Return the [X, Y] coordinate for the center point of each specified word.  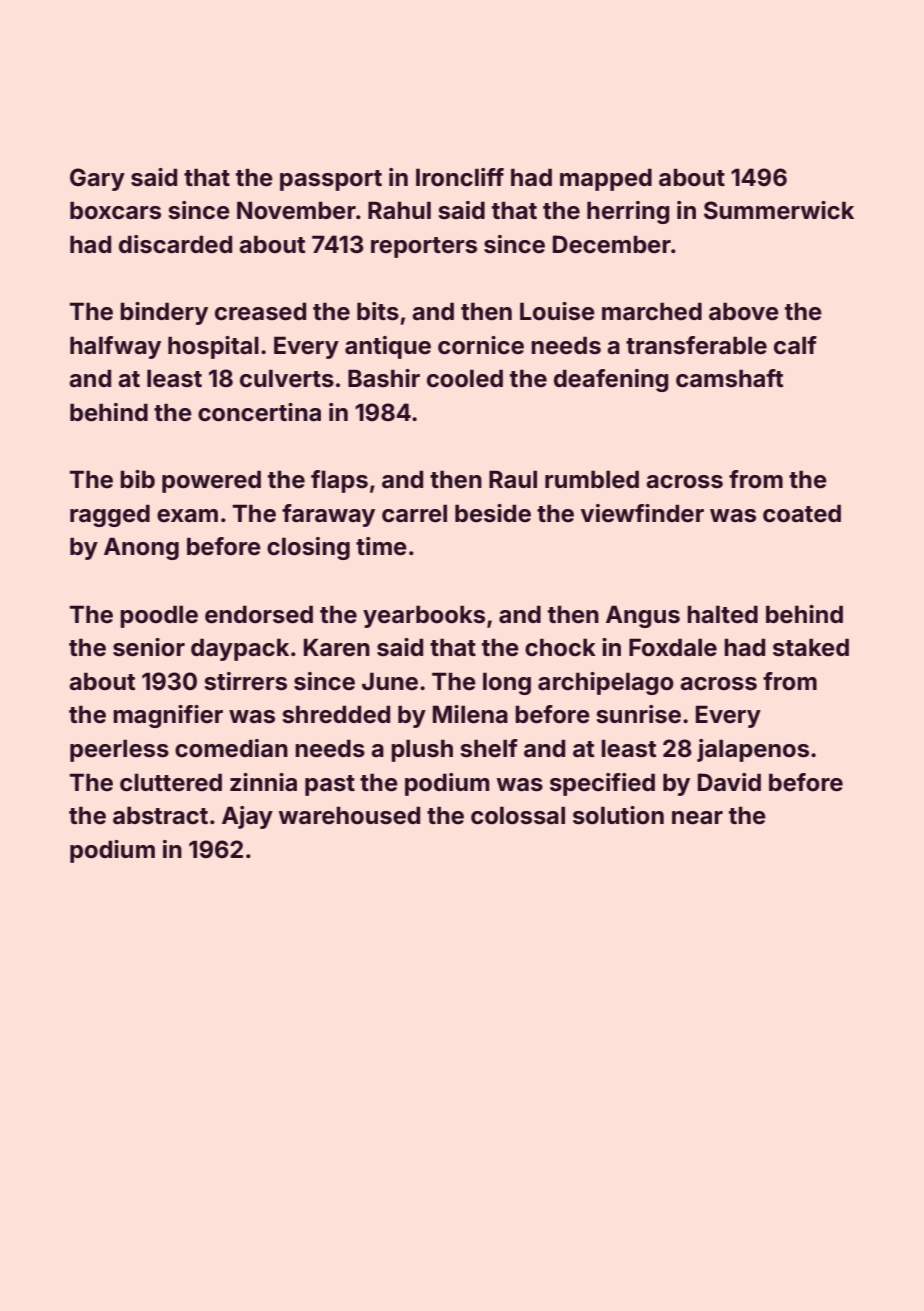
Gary [97, 179]
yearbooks [424, 616]
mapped [606, 179]
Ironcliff [460, 177]
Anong [141, 548]
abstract [160, 815]
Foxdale [673, 647]
